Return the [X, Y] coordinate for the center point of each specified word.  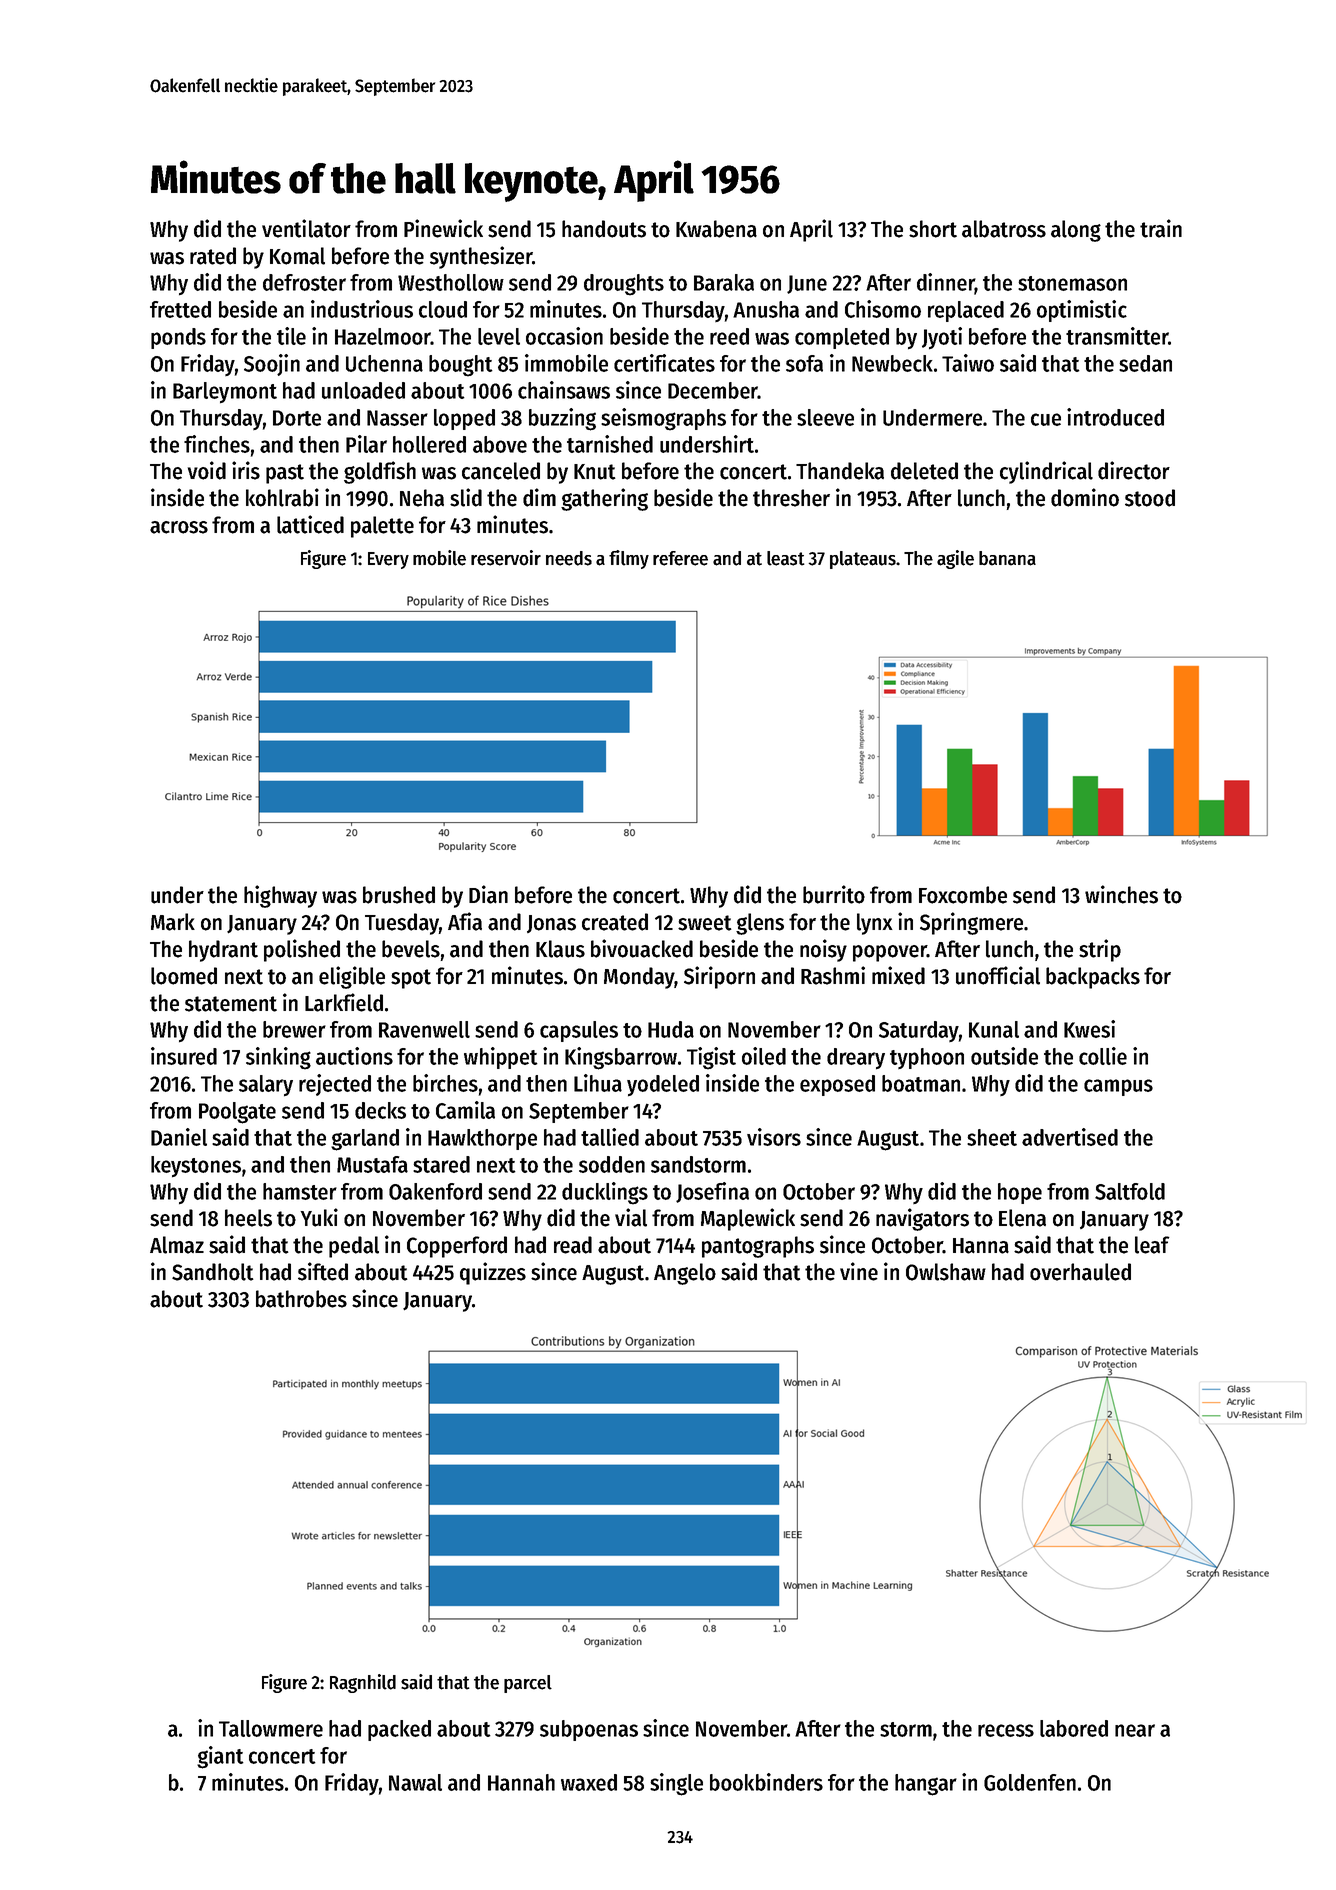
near [1135, 1730]
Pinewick [443, 228]
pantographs [758, 1247]
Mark [173, 922]
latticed [310, 524]
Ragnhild [363, 1683]
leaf [1152, 1245]
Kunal [994, 1029]
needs [569, 558]
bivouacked [642, 948]
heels [248, 1218]
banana [1007, 558]
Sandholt [213, 1272]
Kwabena [716, 229]
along [1076, 231]
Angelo [685, 1274]
